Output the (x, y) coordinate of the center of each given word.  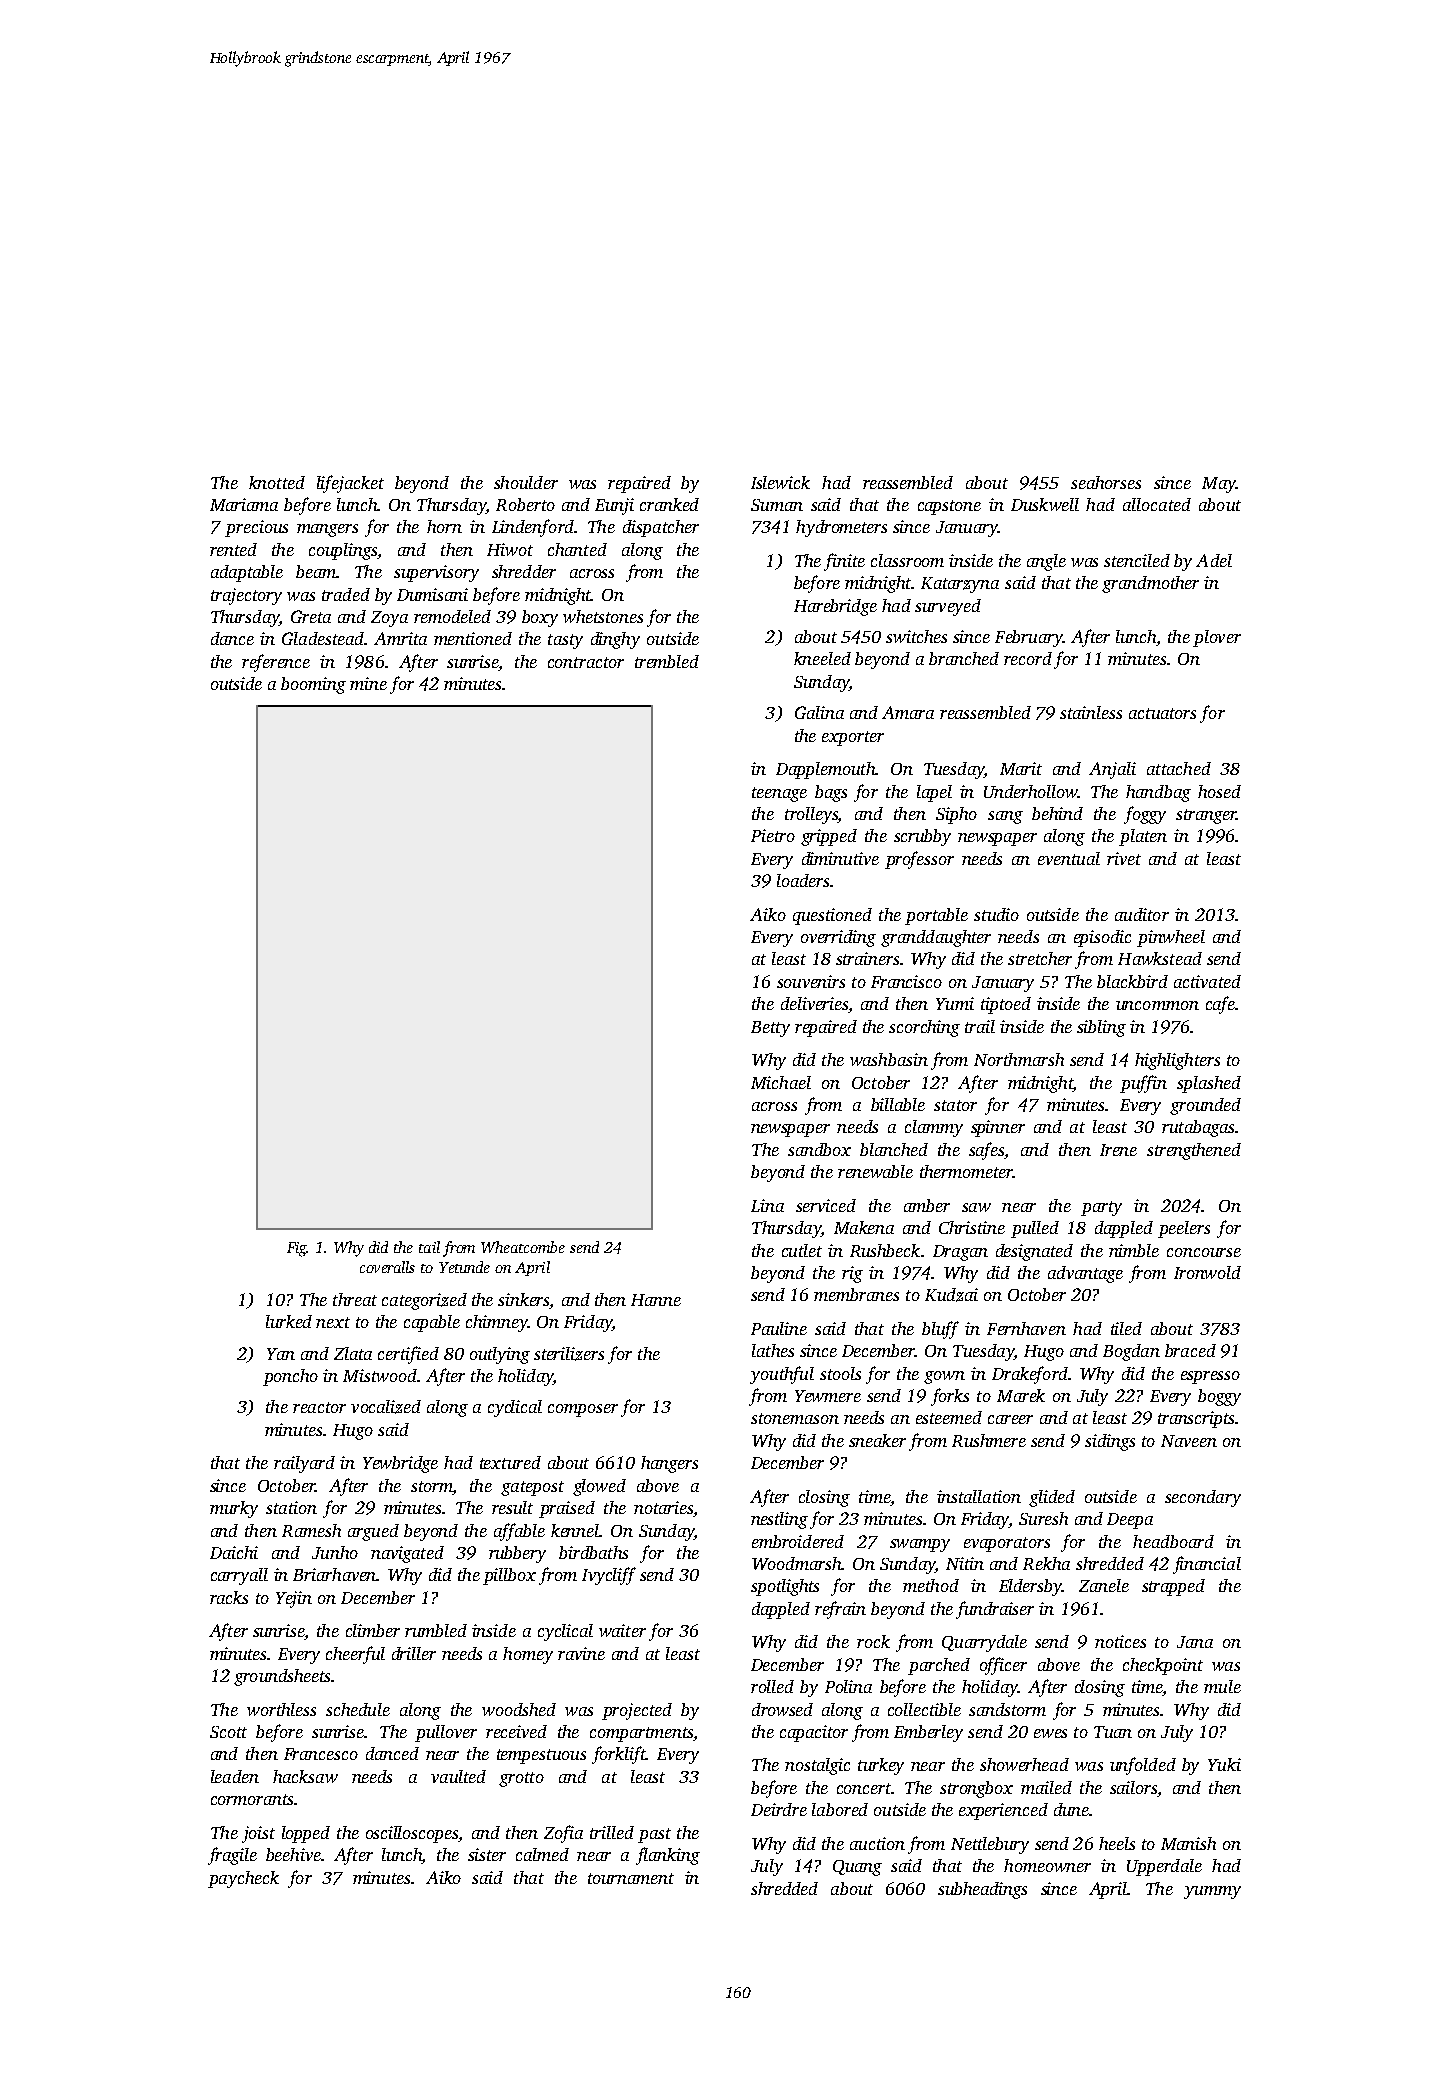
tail (429, 1247)
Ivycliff (609, 1576)
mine (368, 683)
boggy (1219, 1397)
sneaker (877, 1440)
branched (964, 658)
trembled (667, 661)
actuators (1162, 713)
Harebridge (835, 607)
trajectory (246, 596)
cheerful (355, 1655)
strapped (1173, 1587)
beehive (293, 1854)
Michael (781, 1082)
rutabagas (1198, 1128)
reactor (319, 1407)
